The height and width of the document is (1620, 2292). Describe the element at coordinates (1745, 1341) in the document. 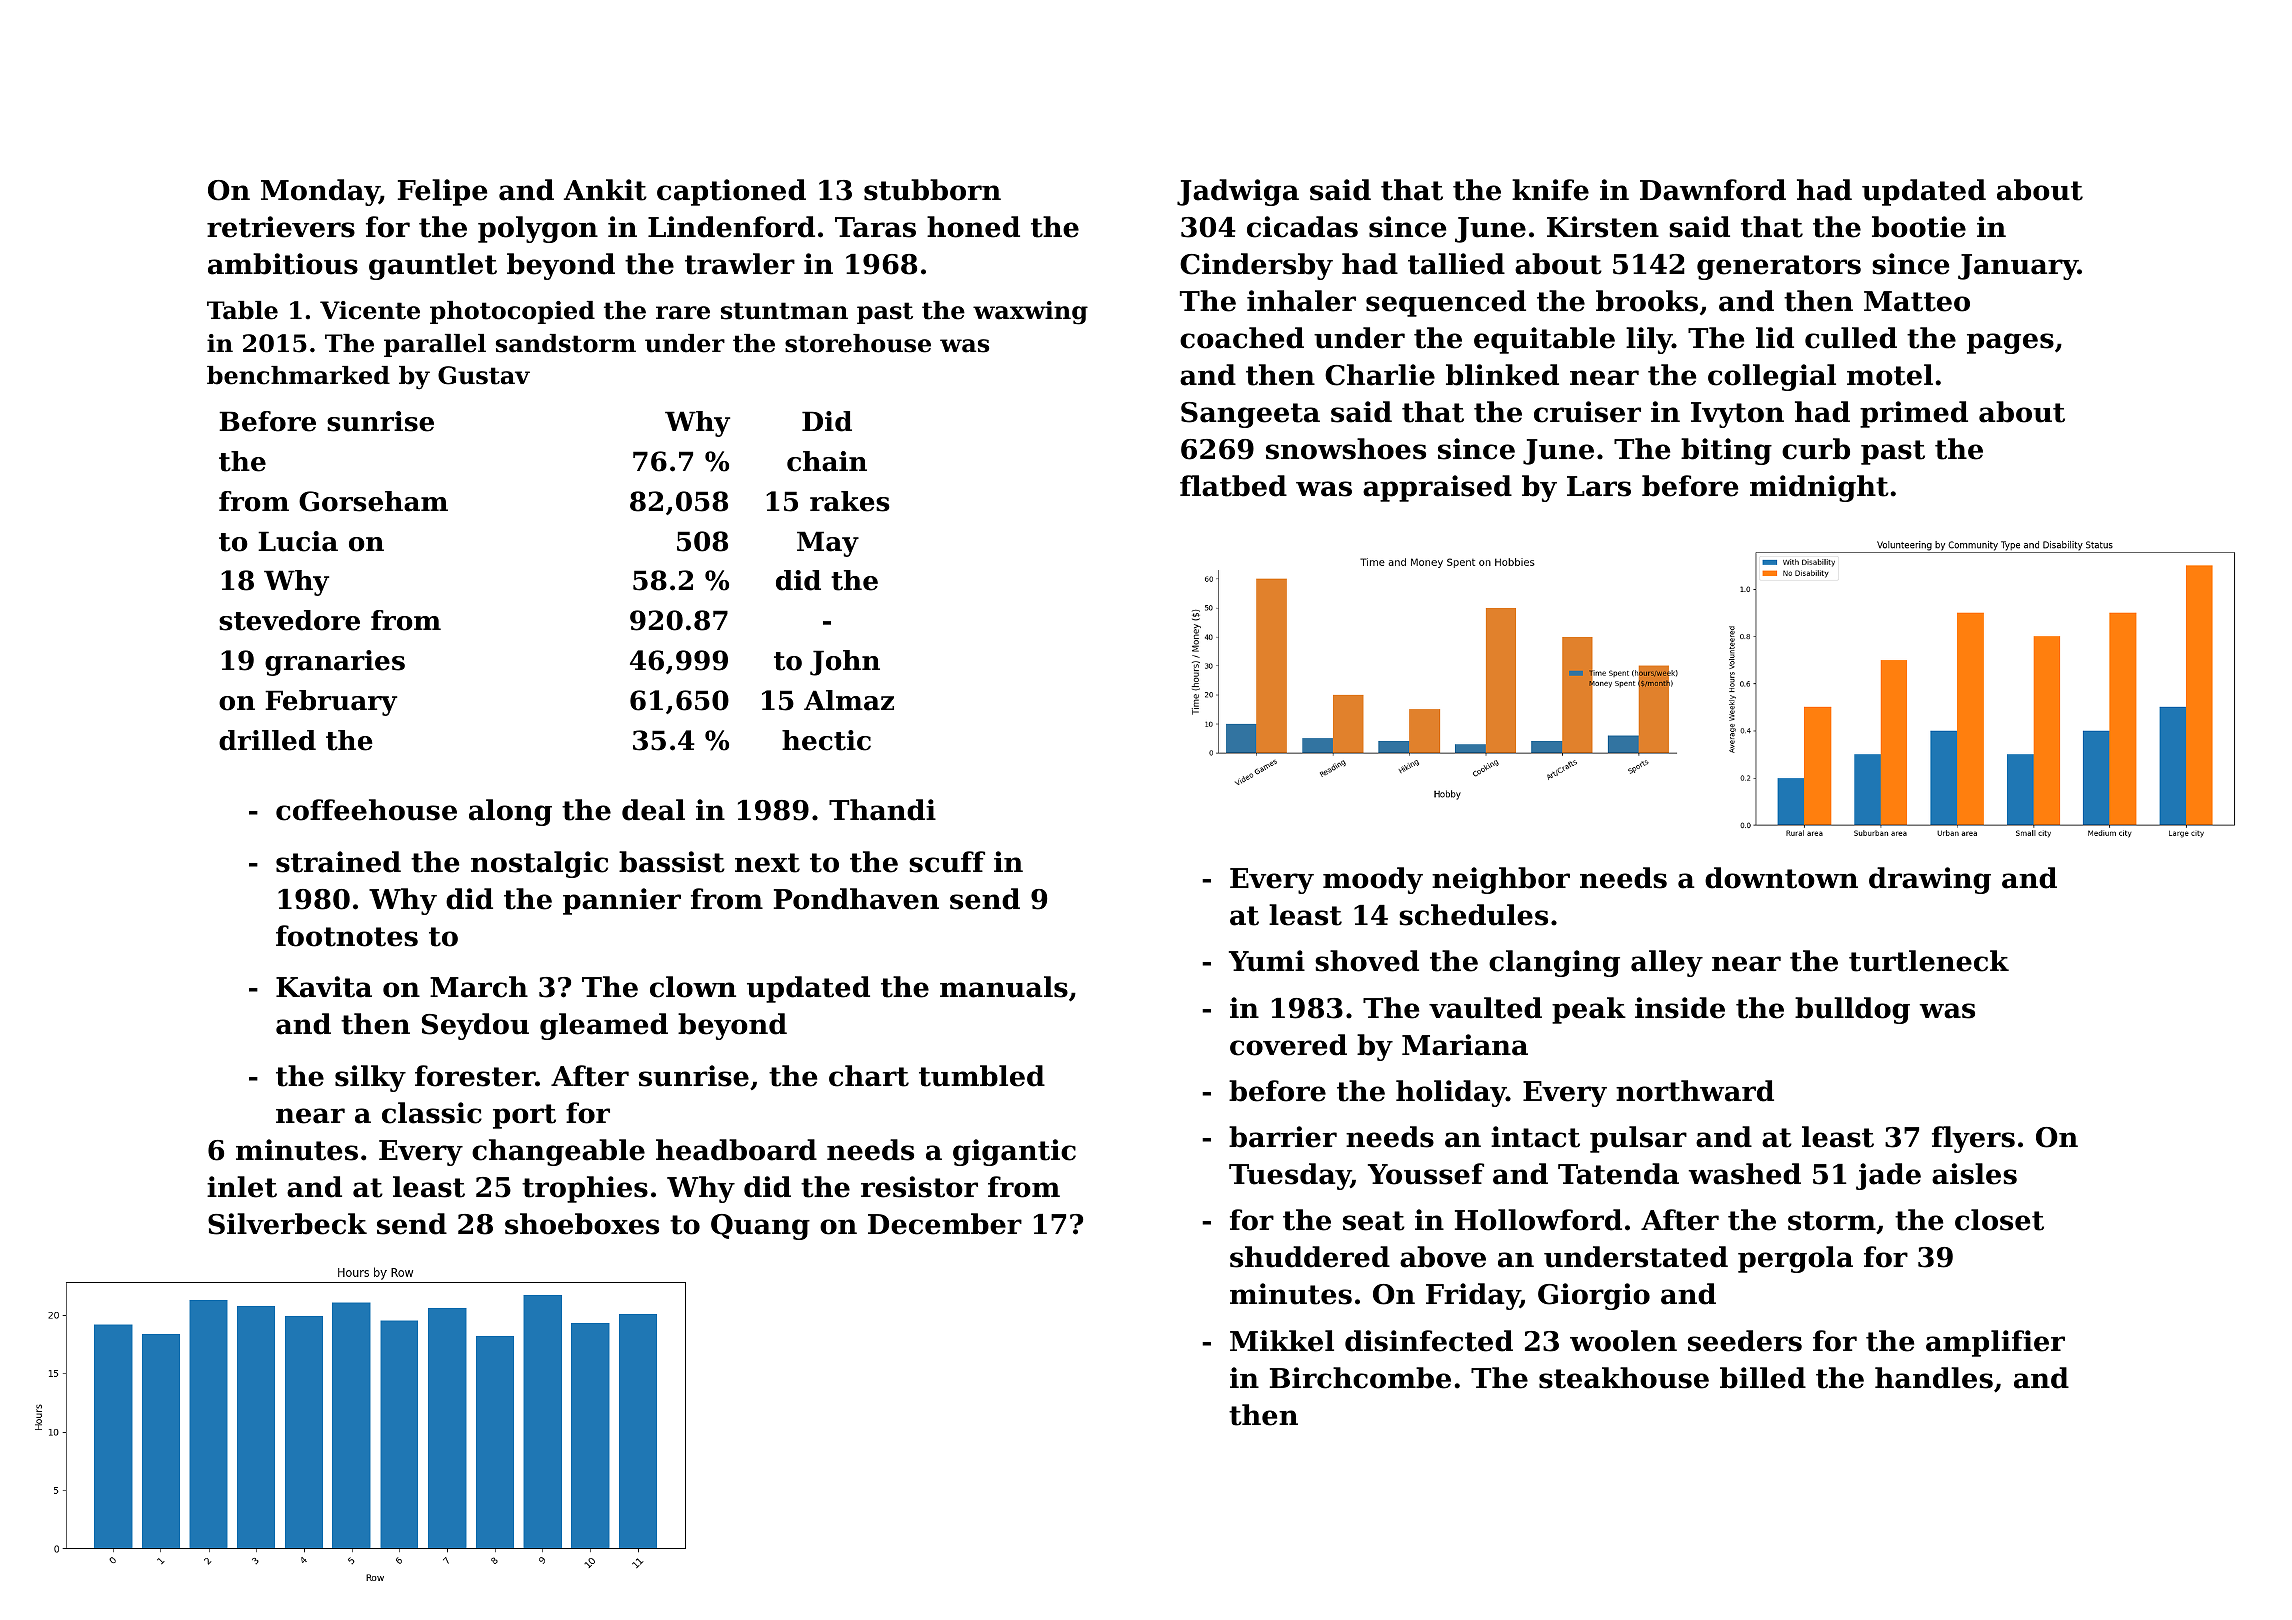

I see `seeders` at that location.
